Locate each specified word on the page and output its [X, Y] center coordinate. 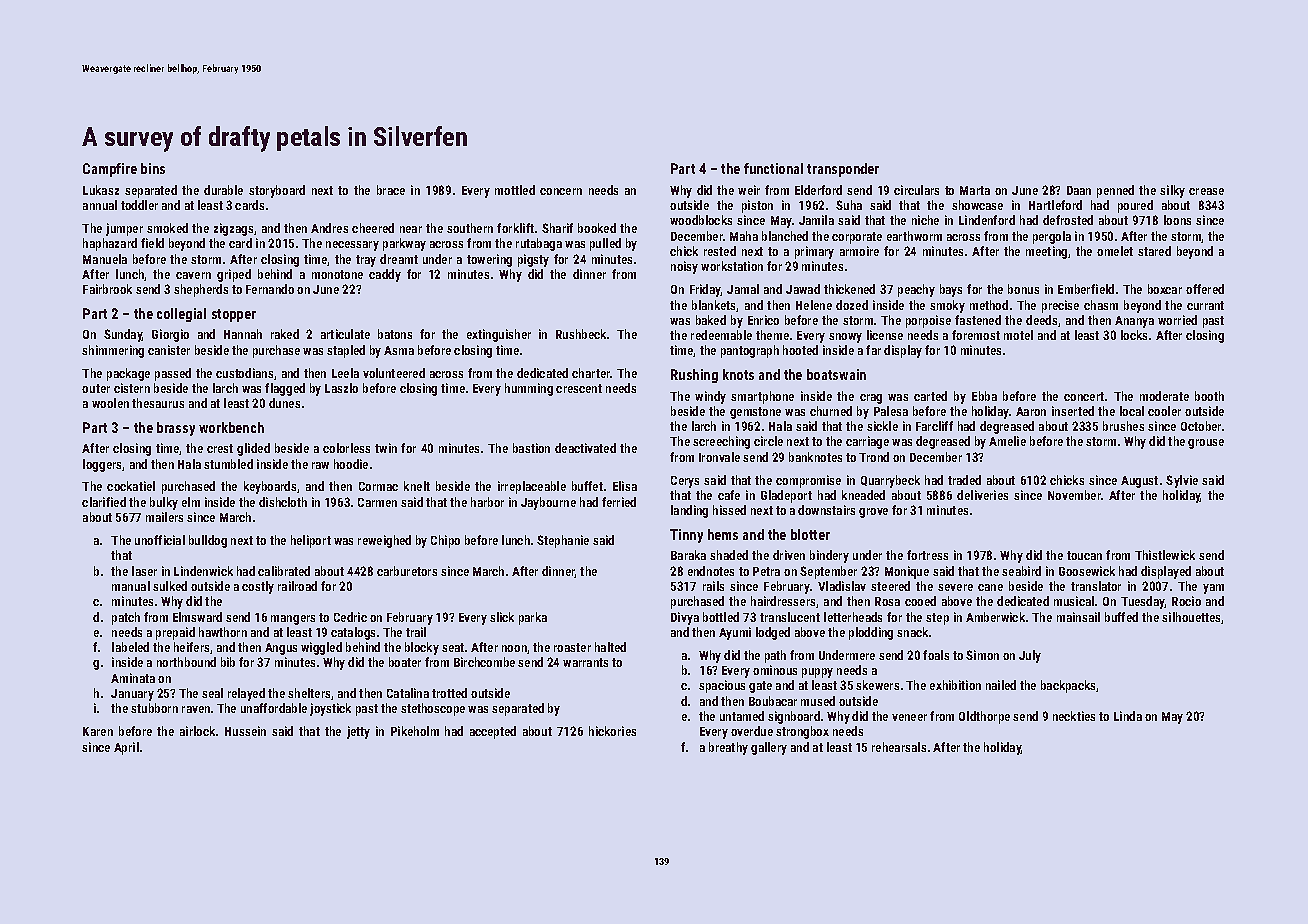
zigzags [233, 229]
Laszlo [341, 388]
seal [212, 693]
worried [1177, 320]
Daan [1079, 190]
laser [144, 571]
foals [936, 655]
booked [597, 228]
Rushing [694, 376]
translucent [790, 617]
